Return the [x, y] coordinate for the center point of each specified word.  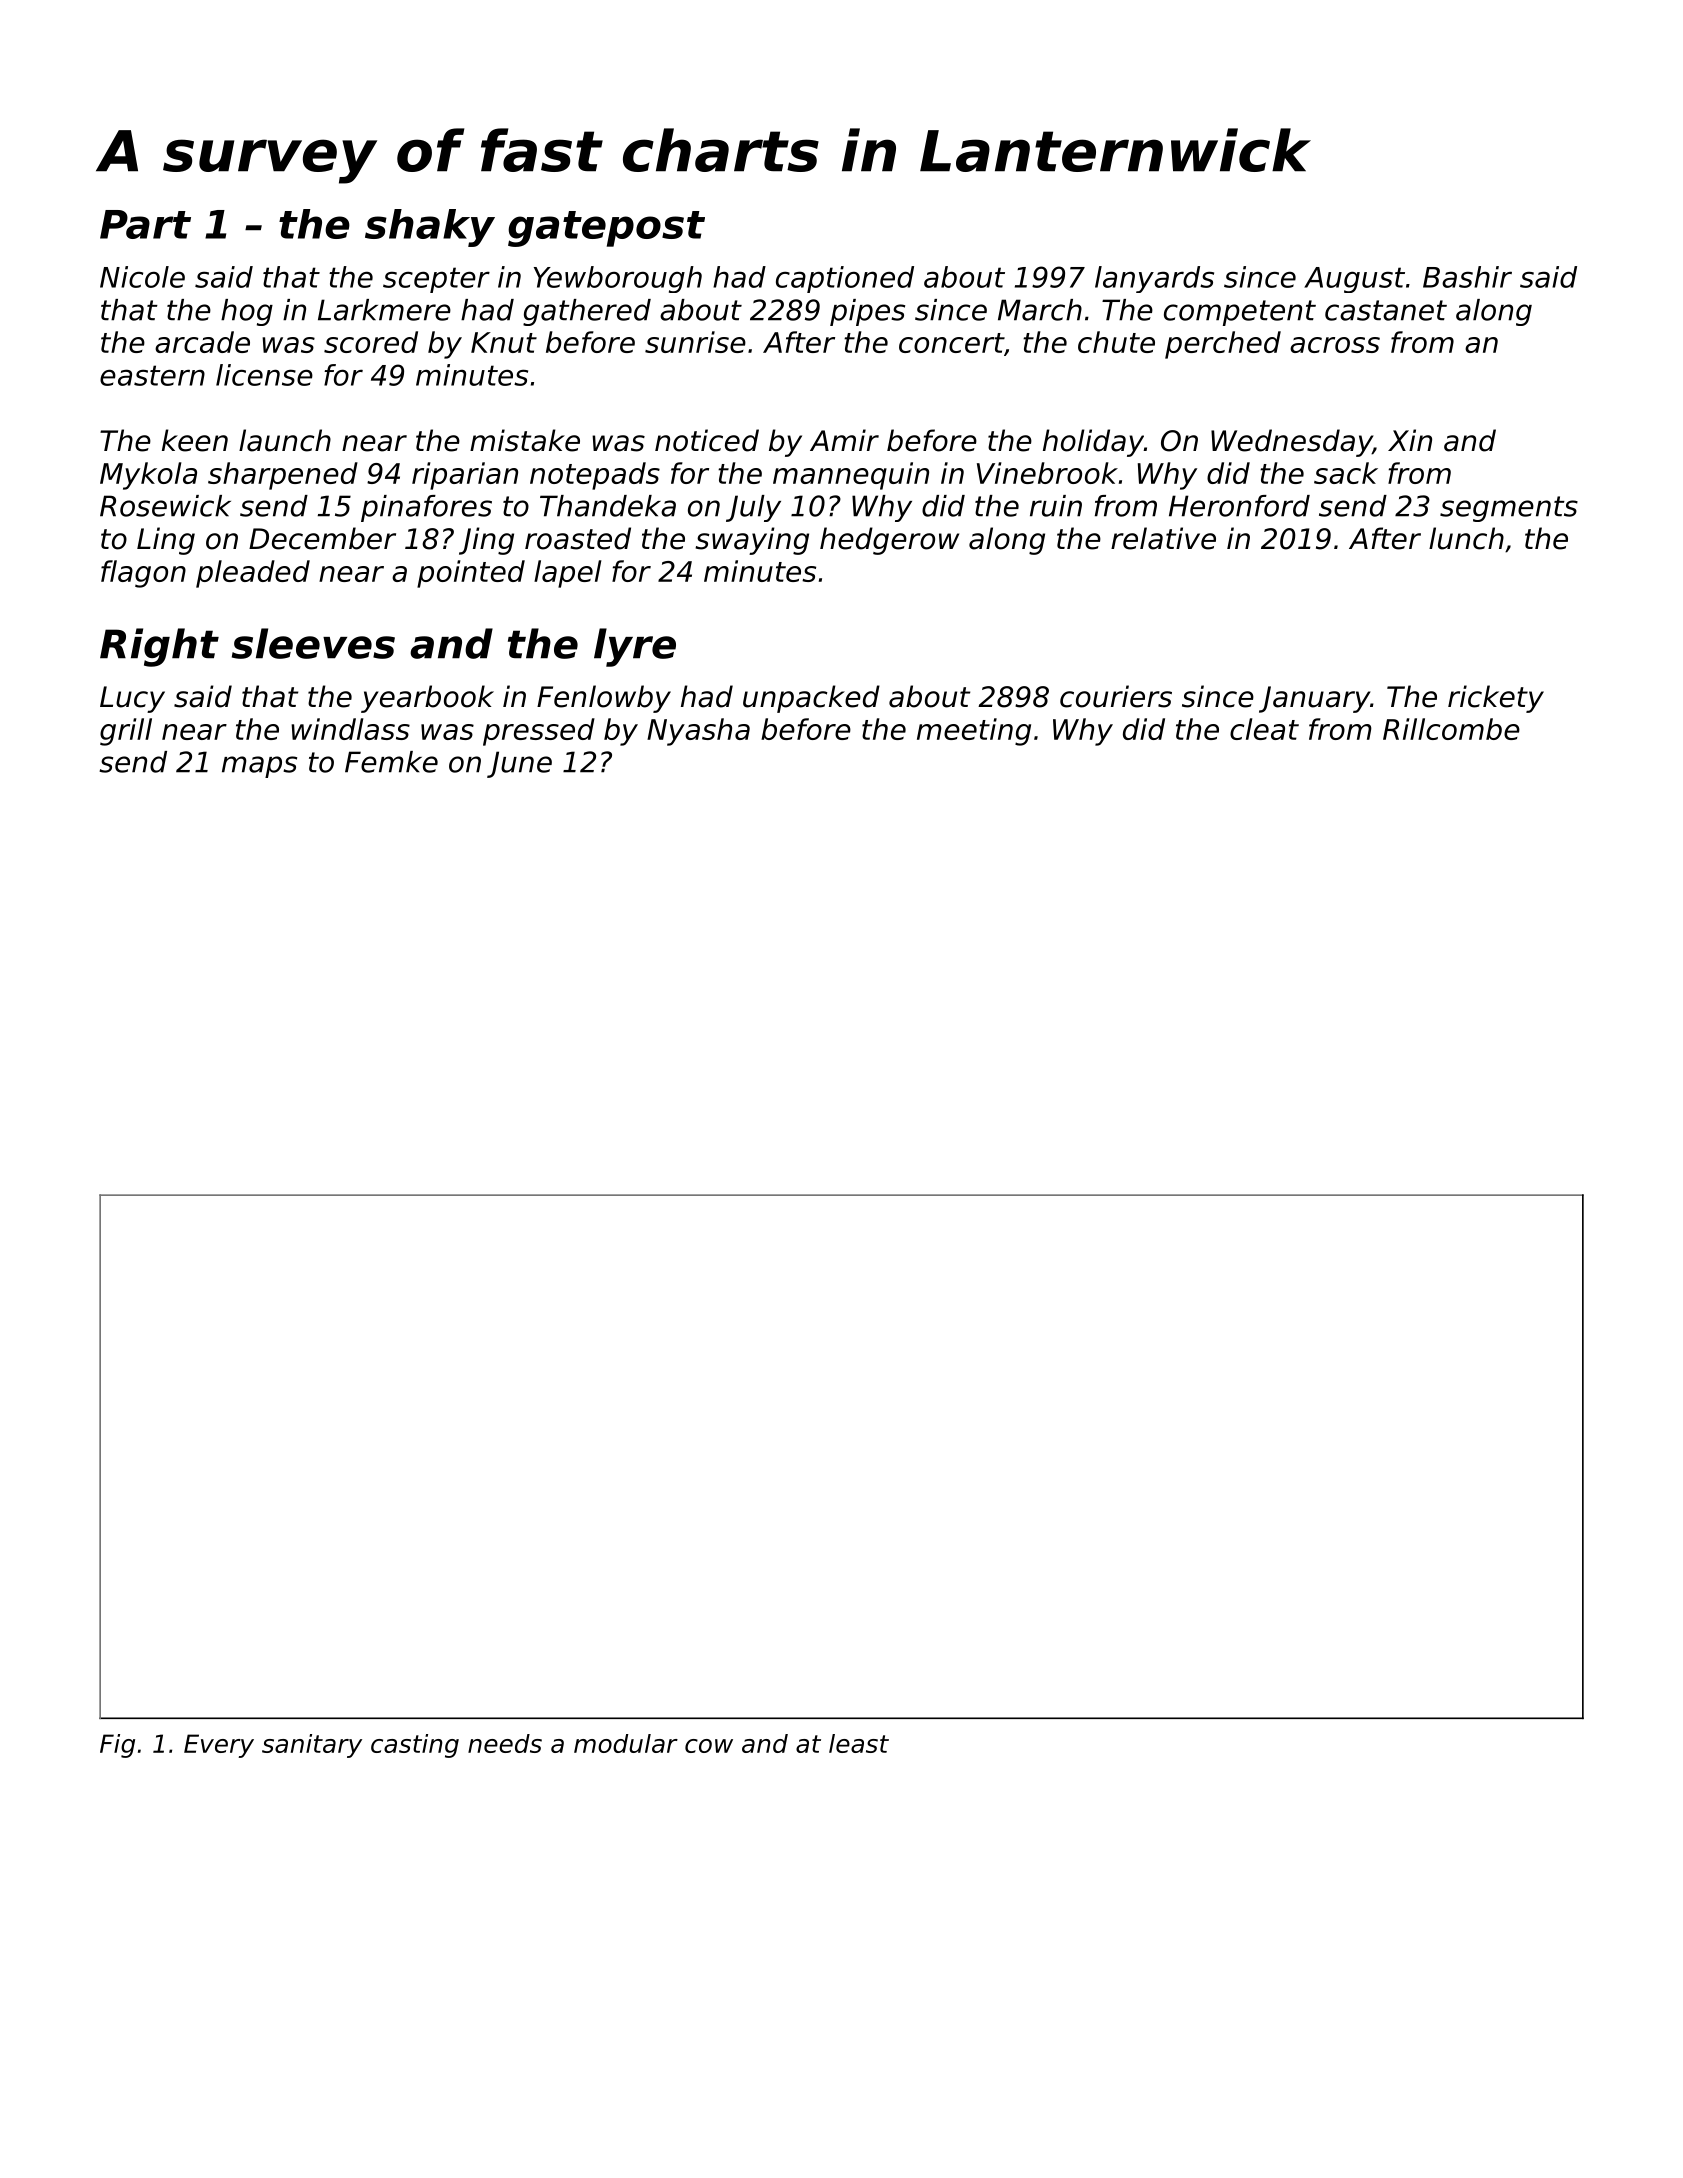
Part [145, 224]
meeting [974, 732]
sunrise [695, 342]
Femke [391, 762]
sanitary [312, 1746]
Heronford [1239, 506]
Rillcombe [1451, 729]
